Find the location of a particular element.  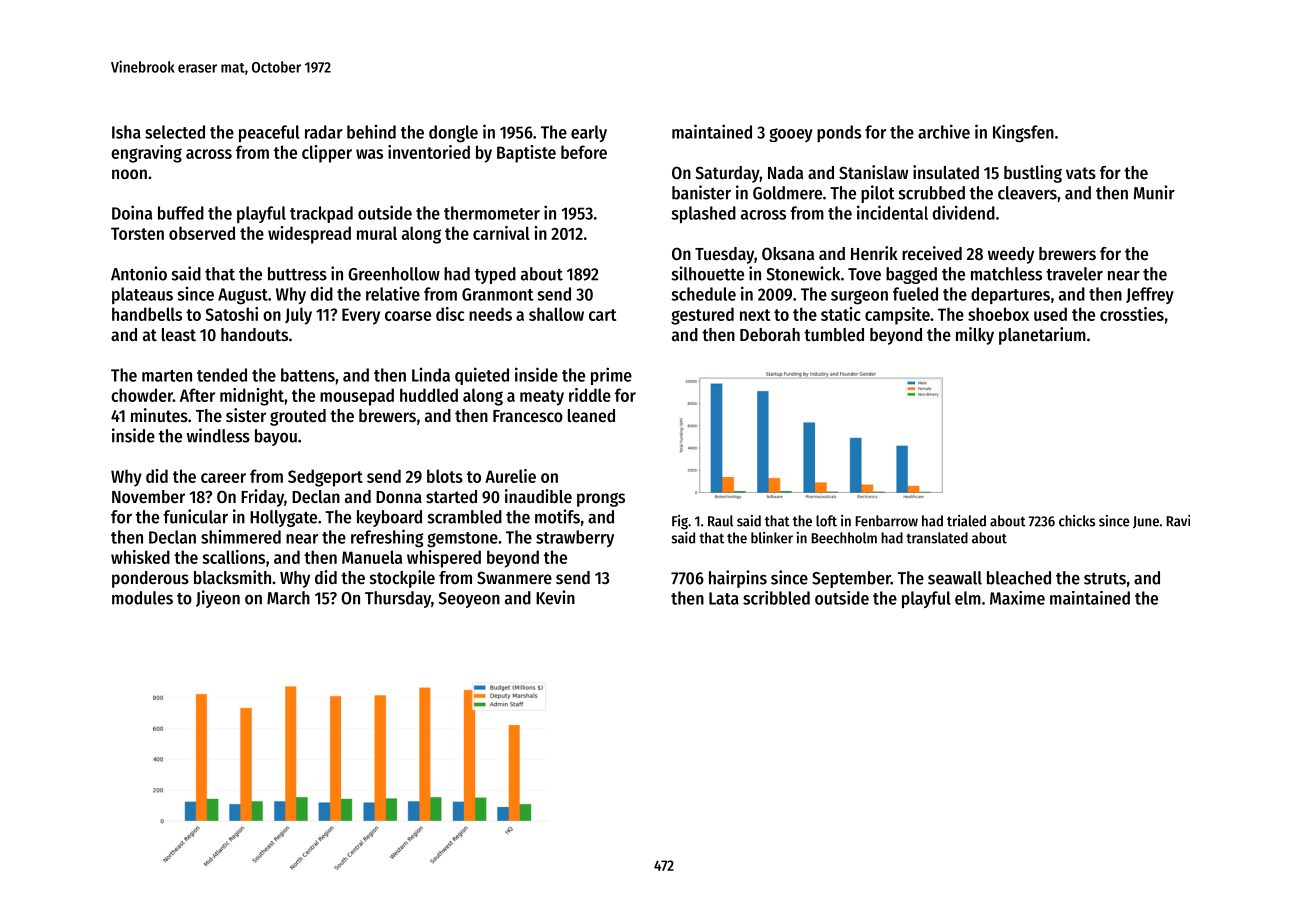

trialed is located at coordinates (966, 521).
